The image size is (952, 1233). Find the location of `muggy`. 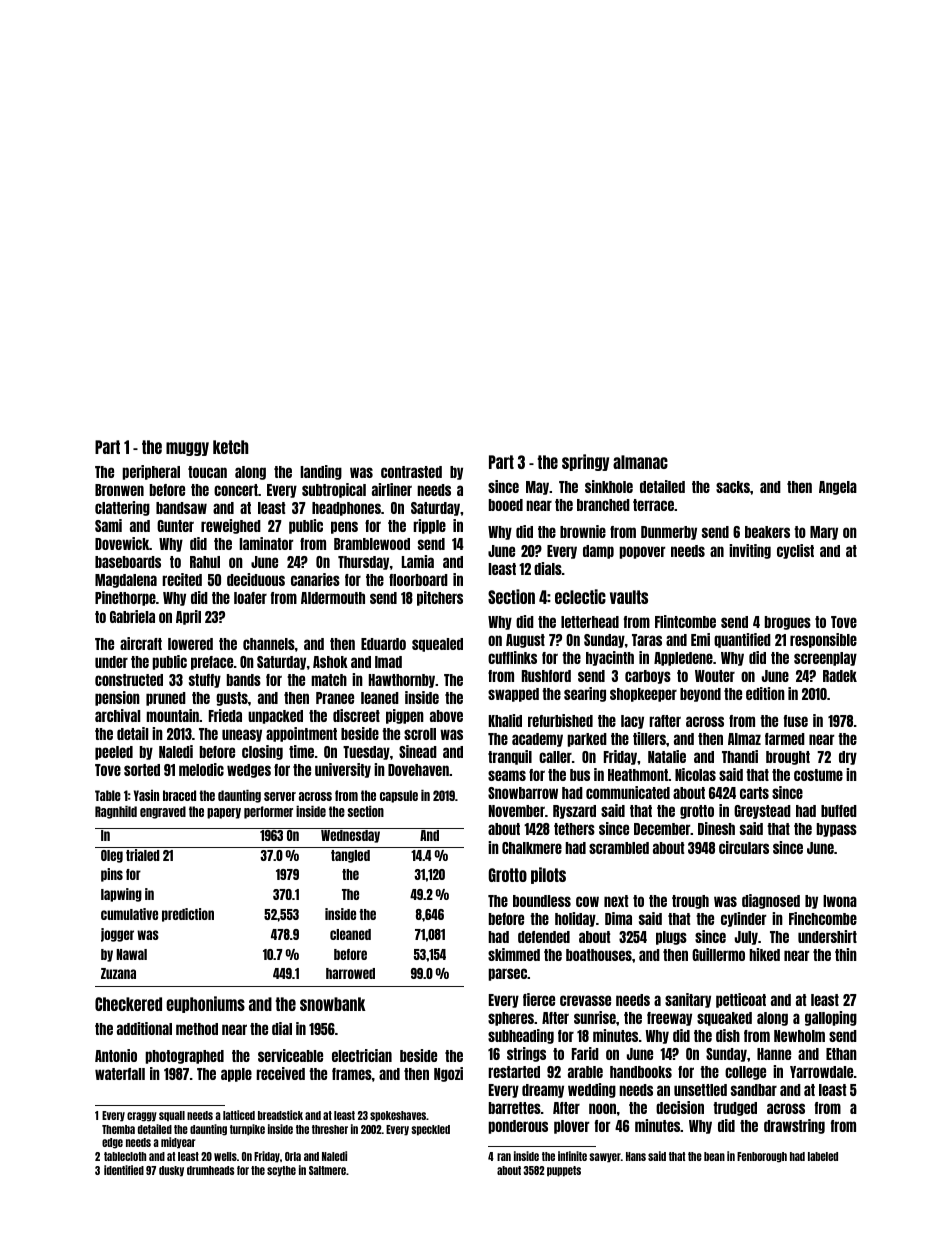

muggy is located at coordinates (187, 449).
